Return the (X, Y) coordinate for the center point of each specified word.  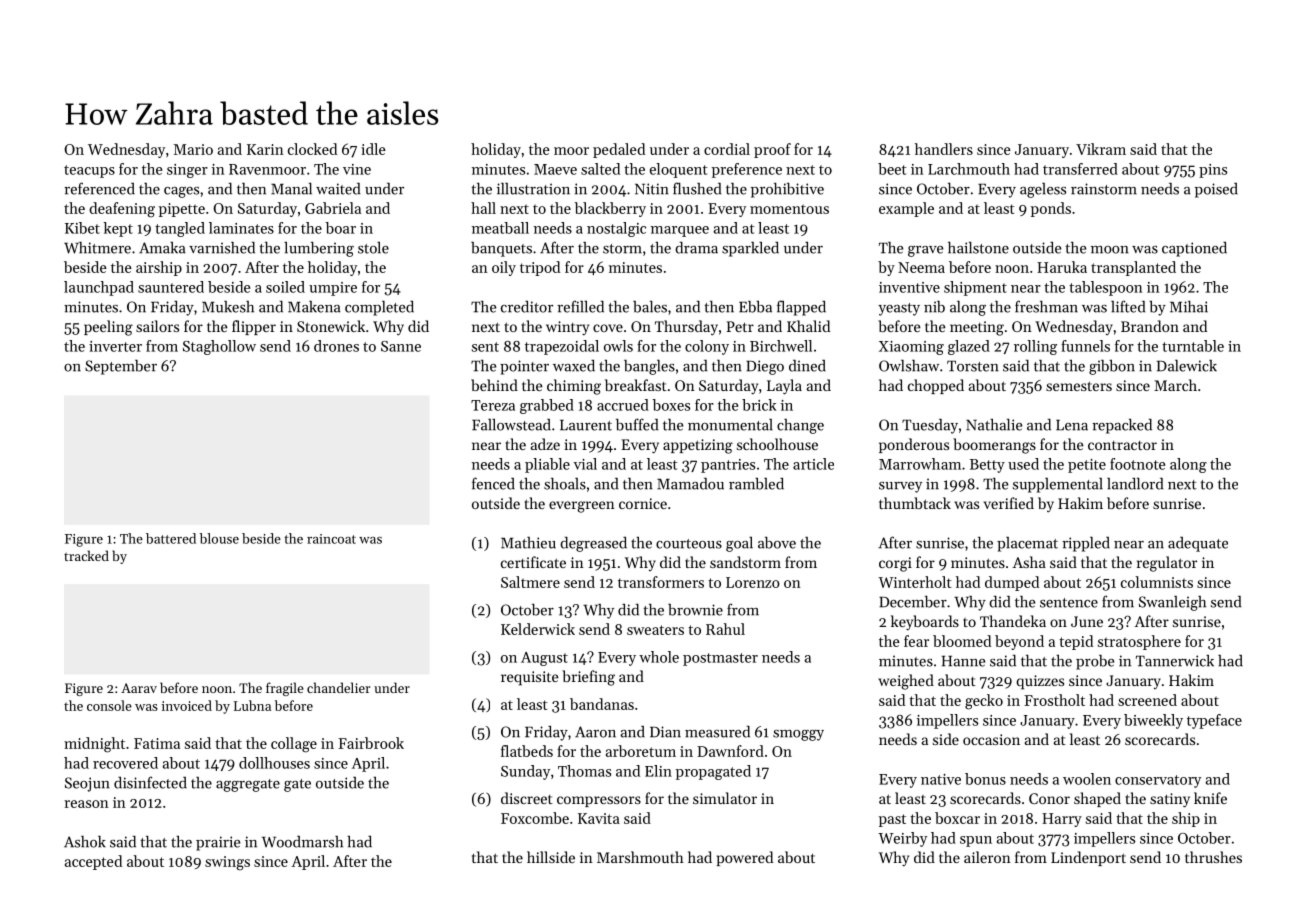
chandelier (339, 687)
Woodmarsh (302, 842)
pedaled (619, 150)
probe (1095, 662)
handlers (944, 149)
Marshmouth (640, 857)
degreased (593, 544)
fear (916, 641)
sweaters (655, 630)
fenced (493, 483)
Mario (193, 149)
